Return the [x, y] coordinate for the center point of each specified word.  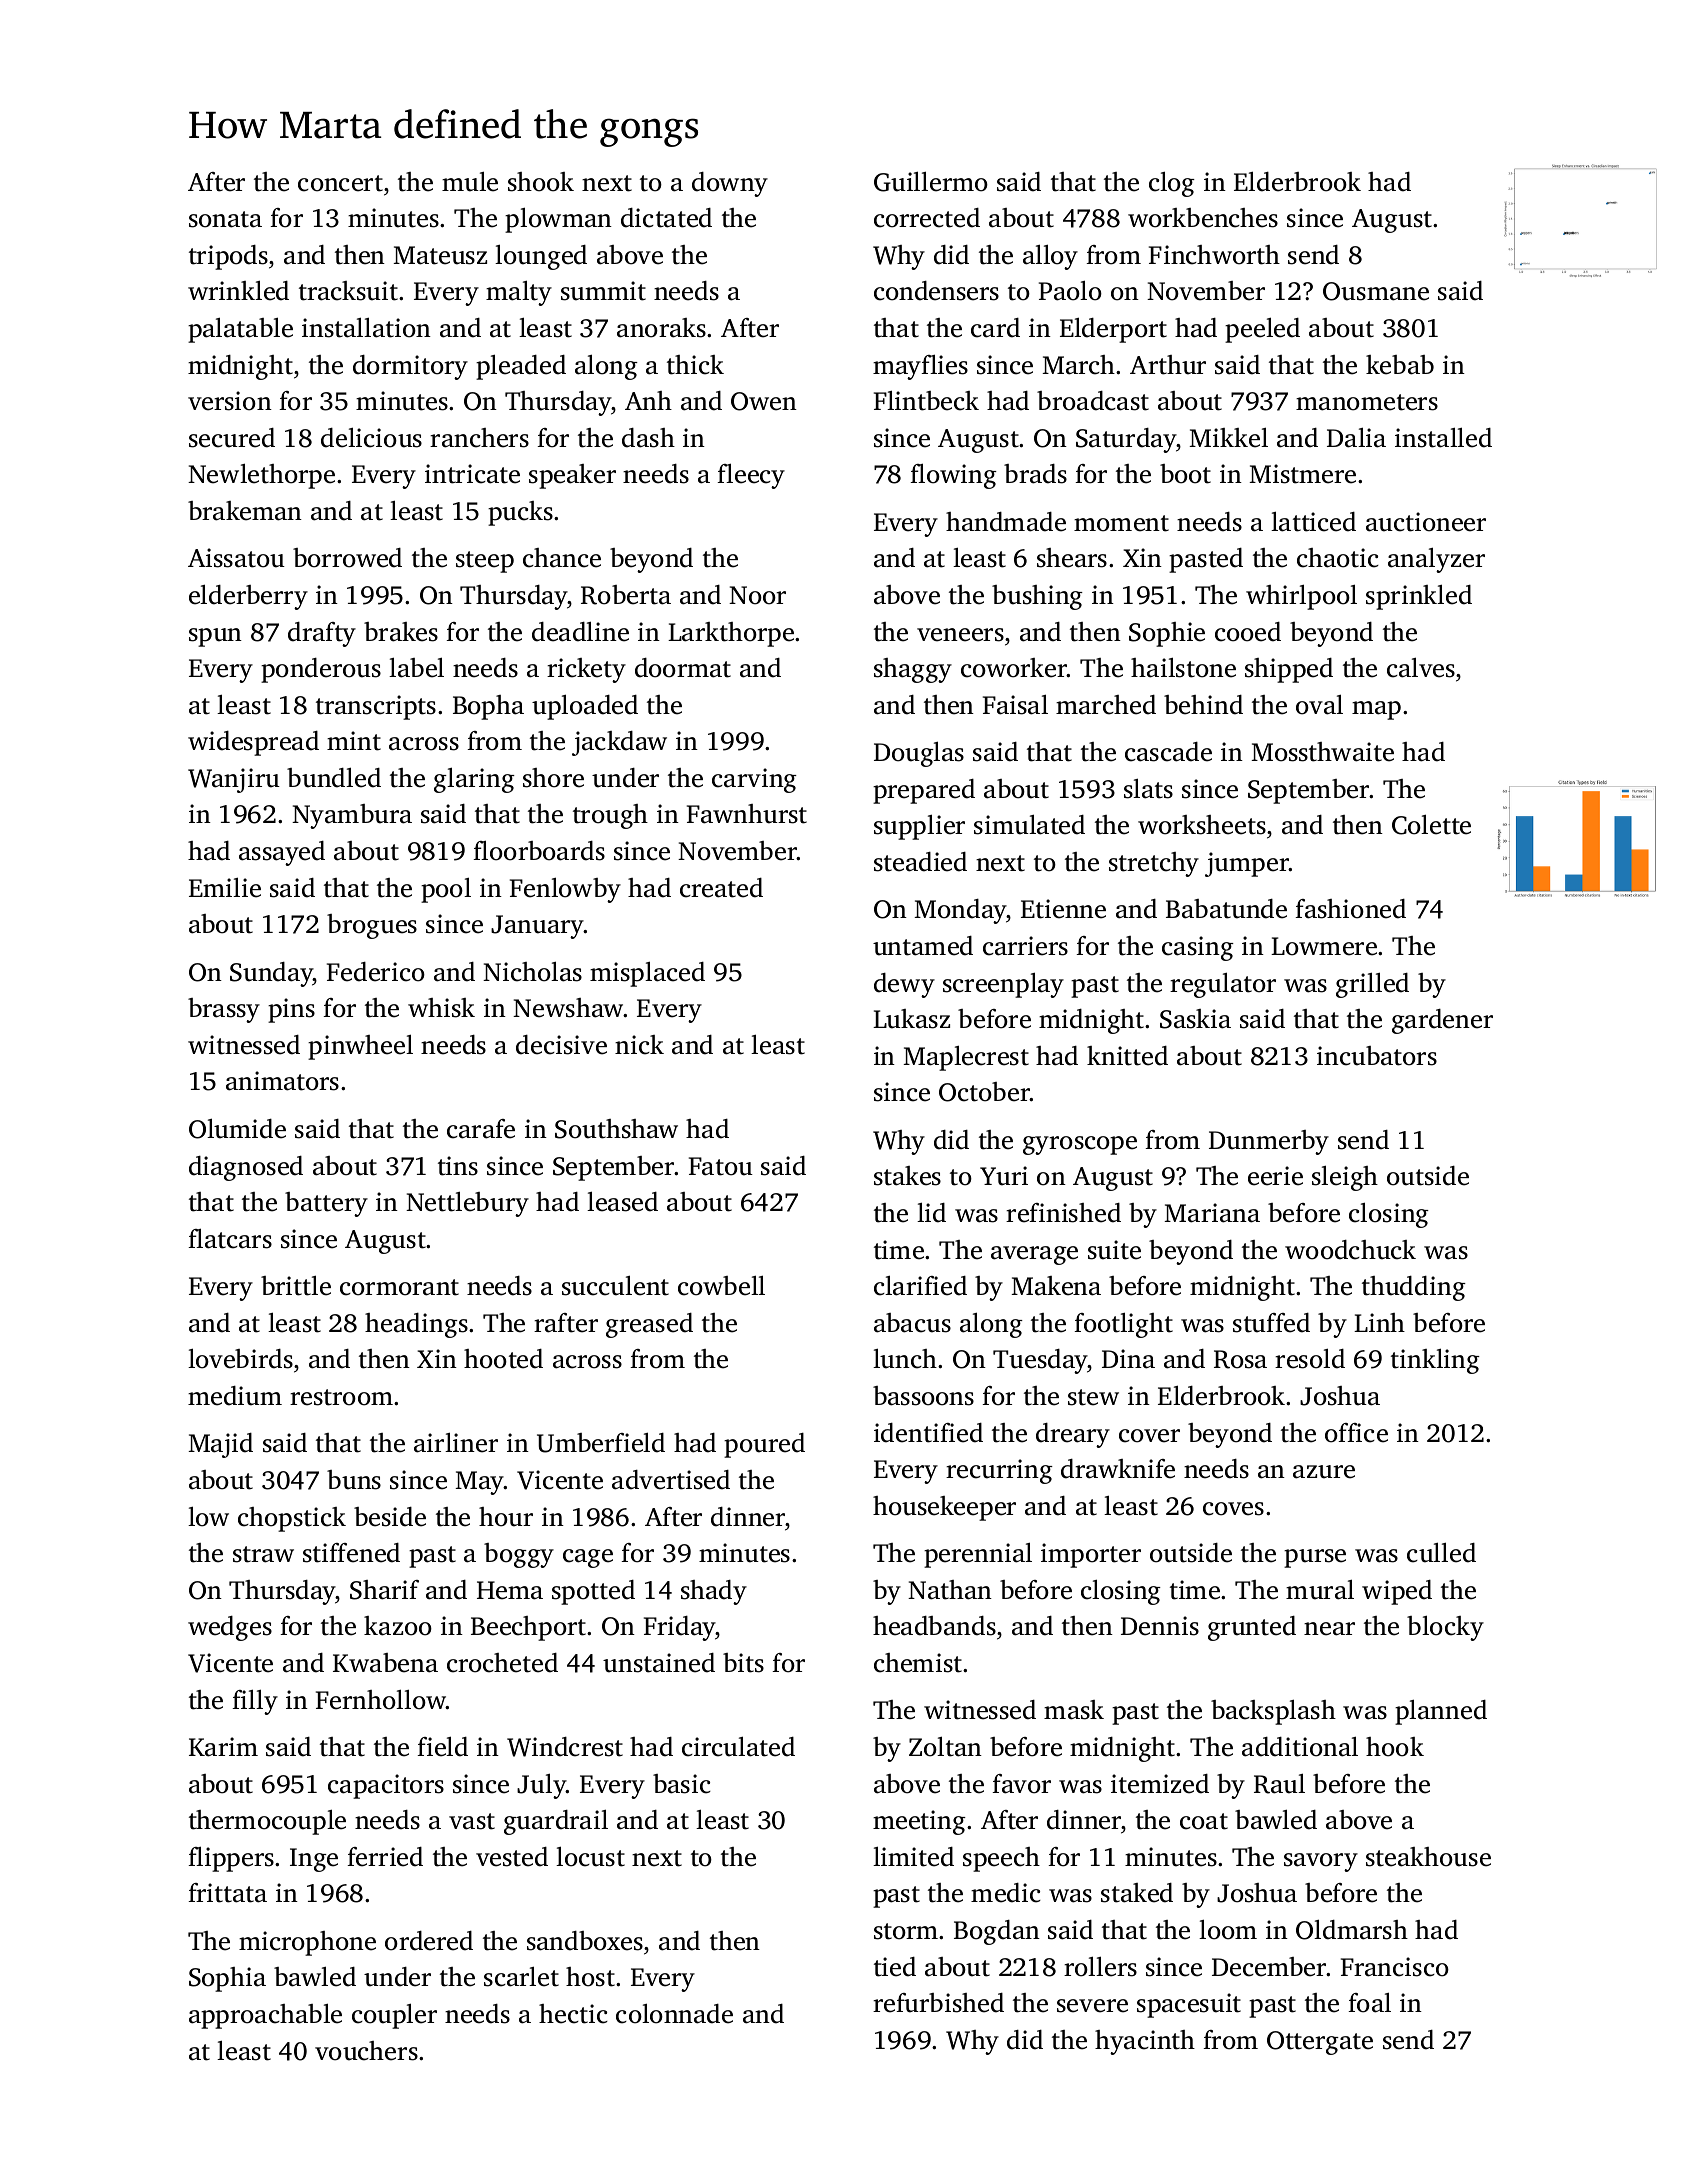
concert [340, 183]
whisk [441, 1008]
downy [730, 184]
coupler [394, 2016]
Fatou [721, 1166]
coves [1233, 1509]
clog [1172, 184]
